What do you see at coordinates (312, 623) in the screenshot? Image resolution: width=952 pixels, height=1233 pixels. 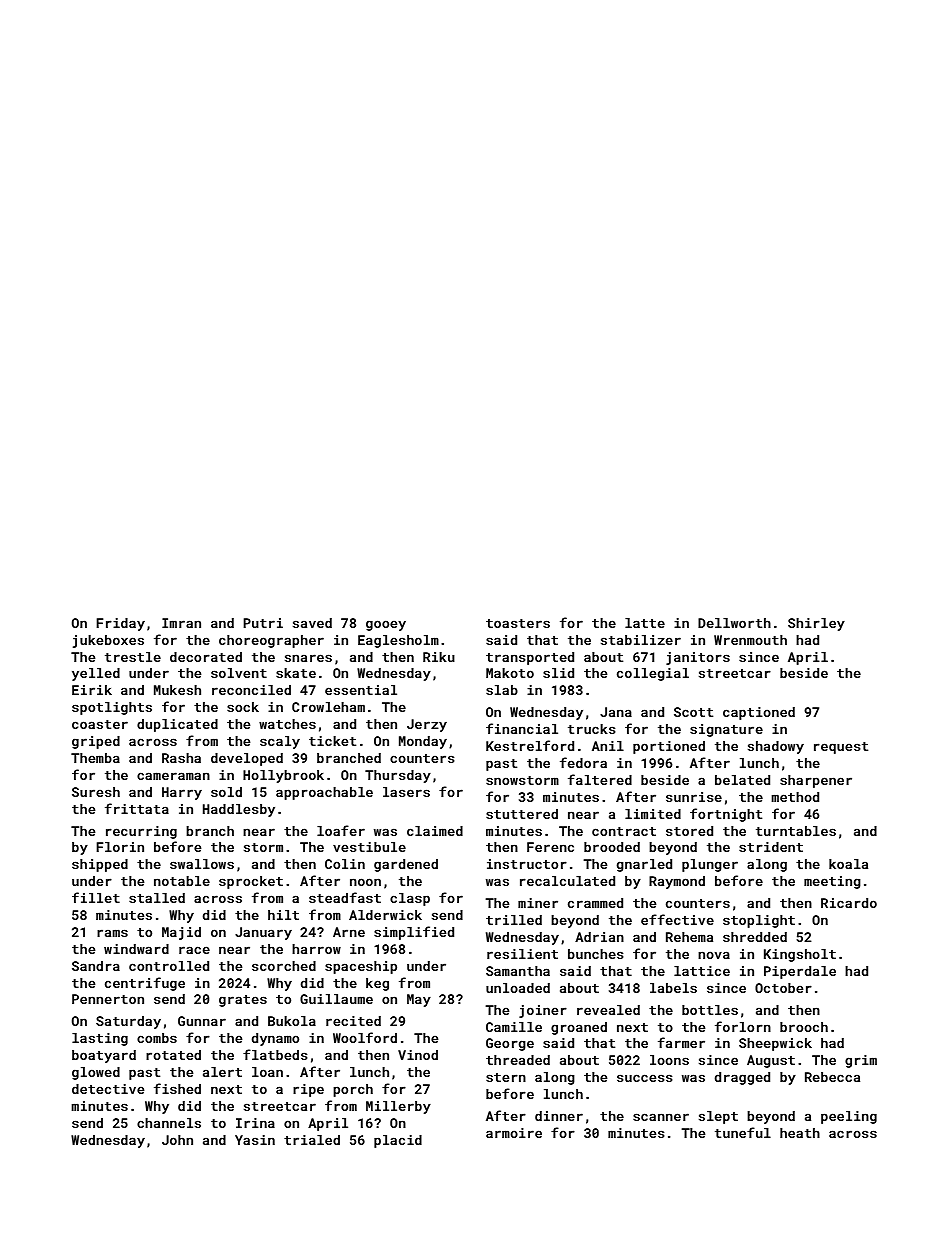 I see `saved` at bounding box center [312, 623].
